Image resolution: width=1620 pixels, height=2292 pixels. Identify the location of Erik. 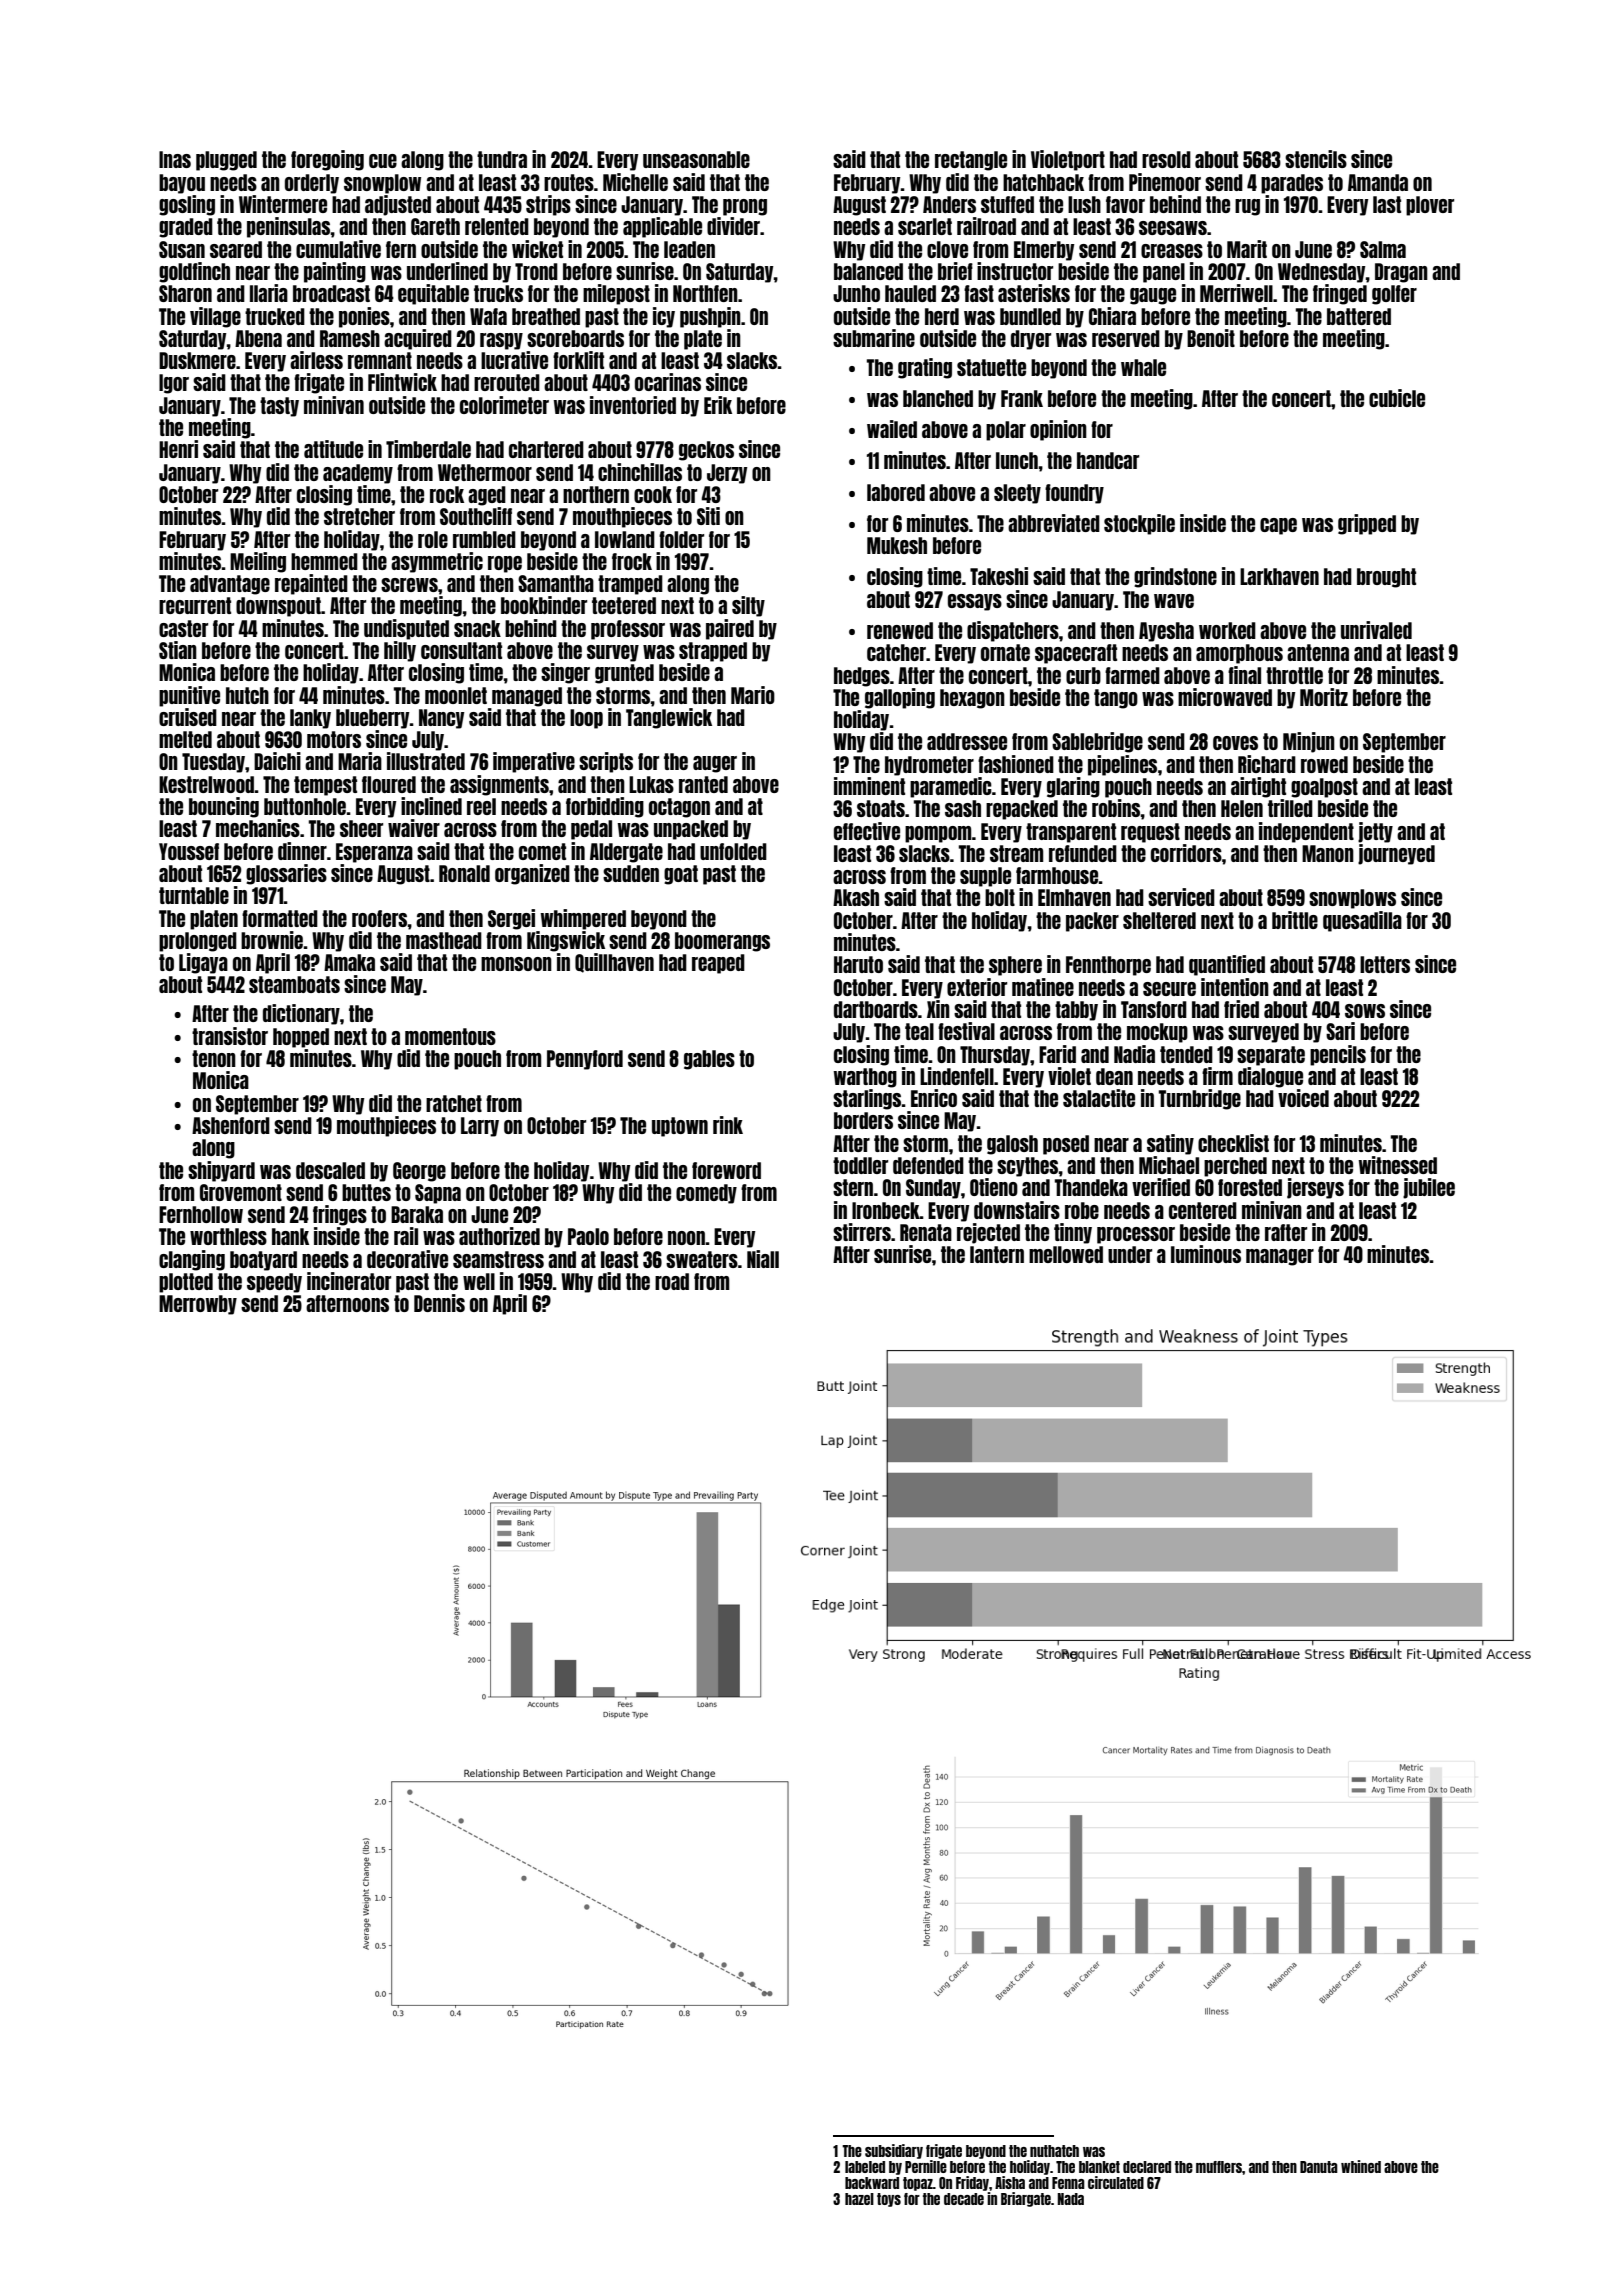
(718, 405).
